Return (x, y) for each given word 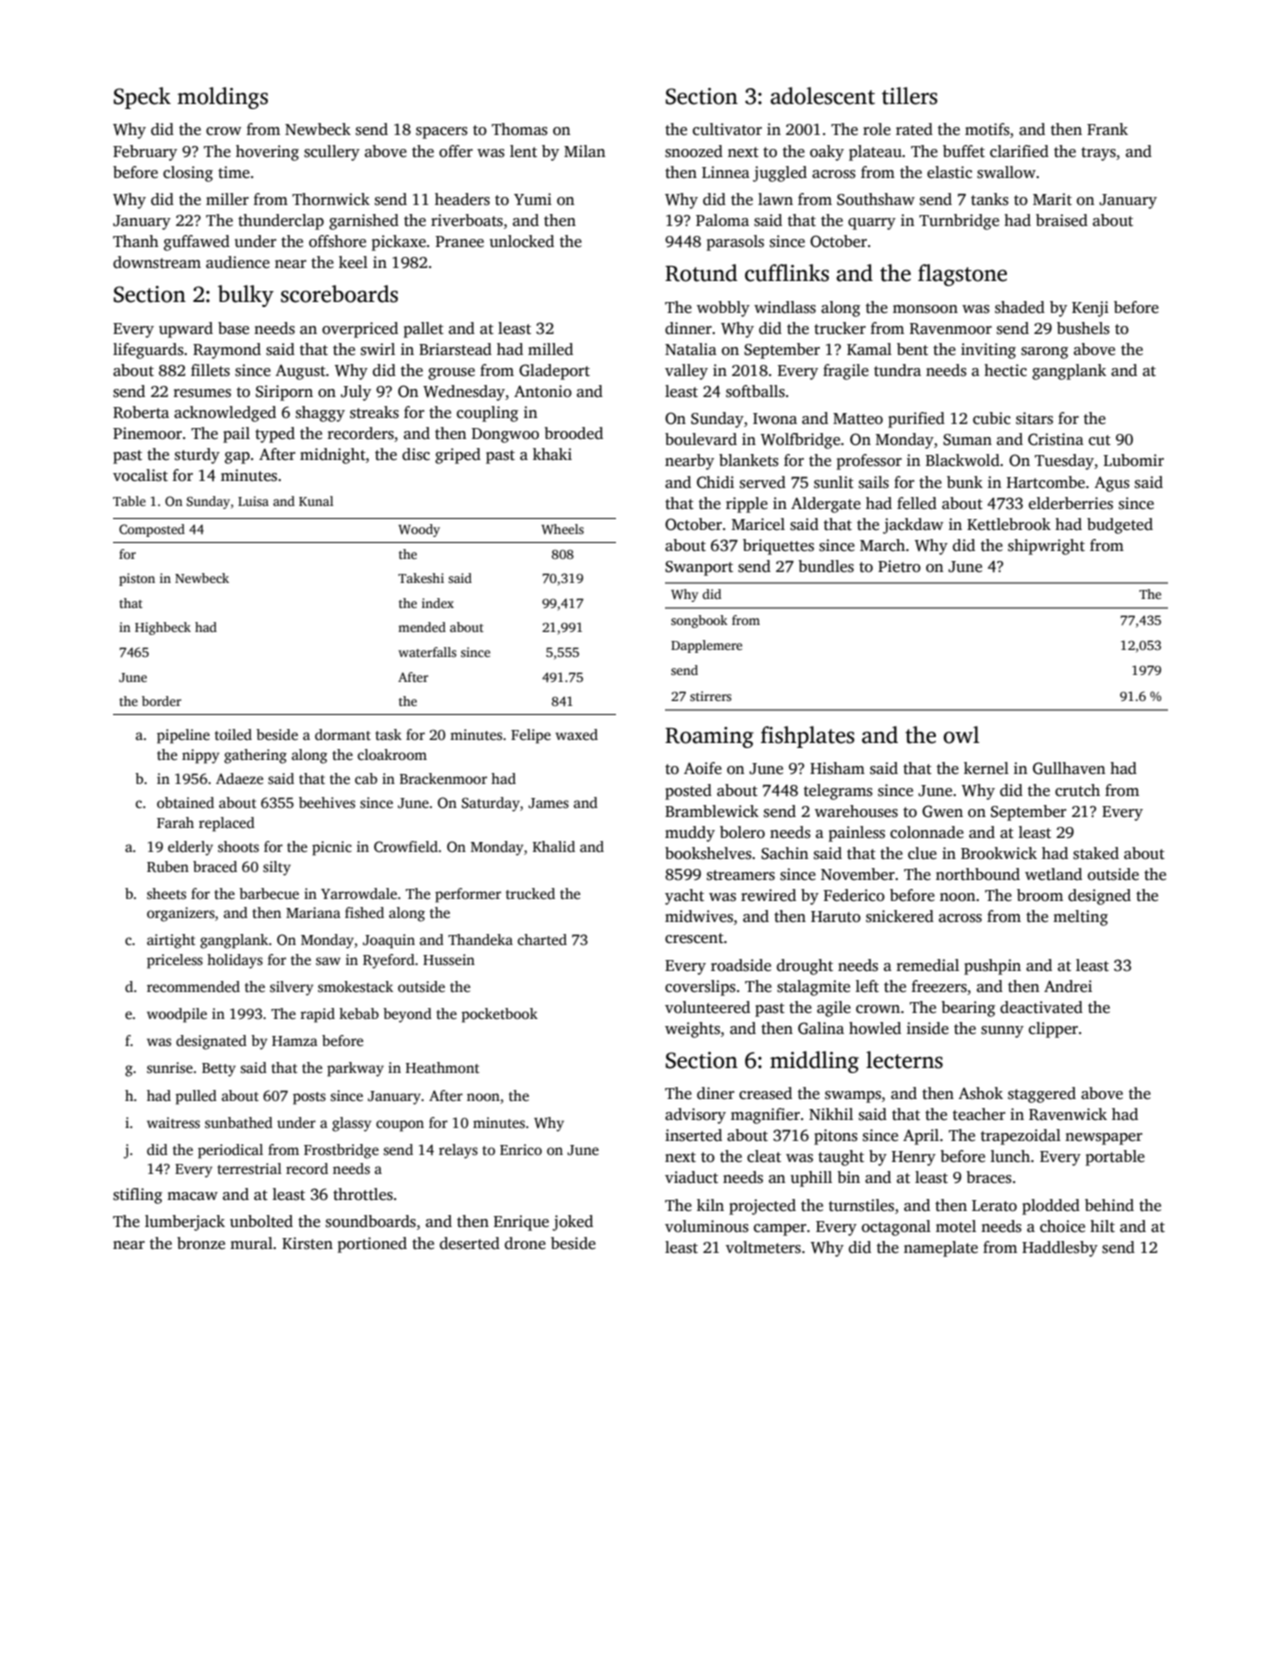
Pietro (899, 566)
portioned (372, 1245)
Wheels (562, 529)
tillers (910, 96)
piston (137, 579)
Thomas (520, 129)
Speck (142, 98)
